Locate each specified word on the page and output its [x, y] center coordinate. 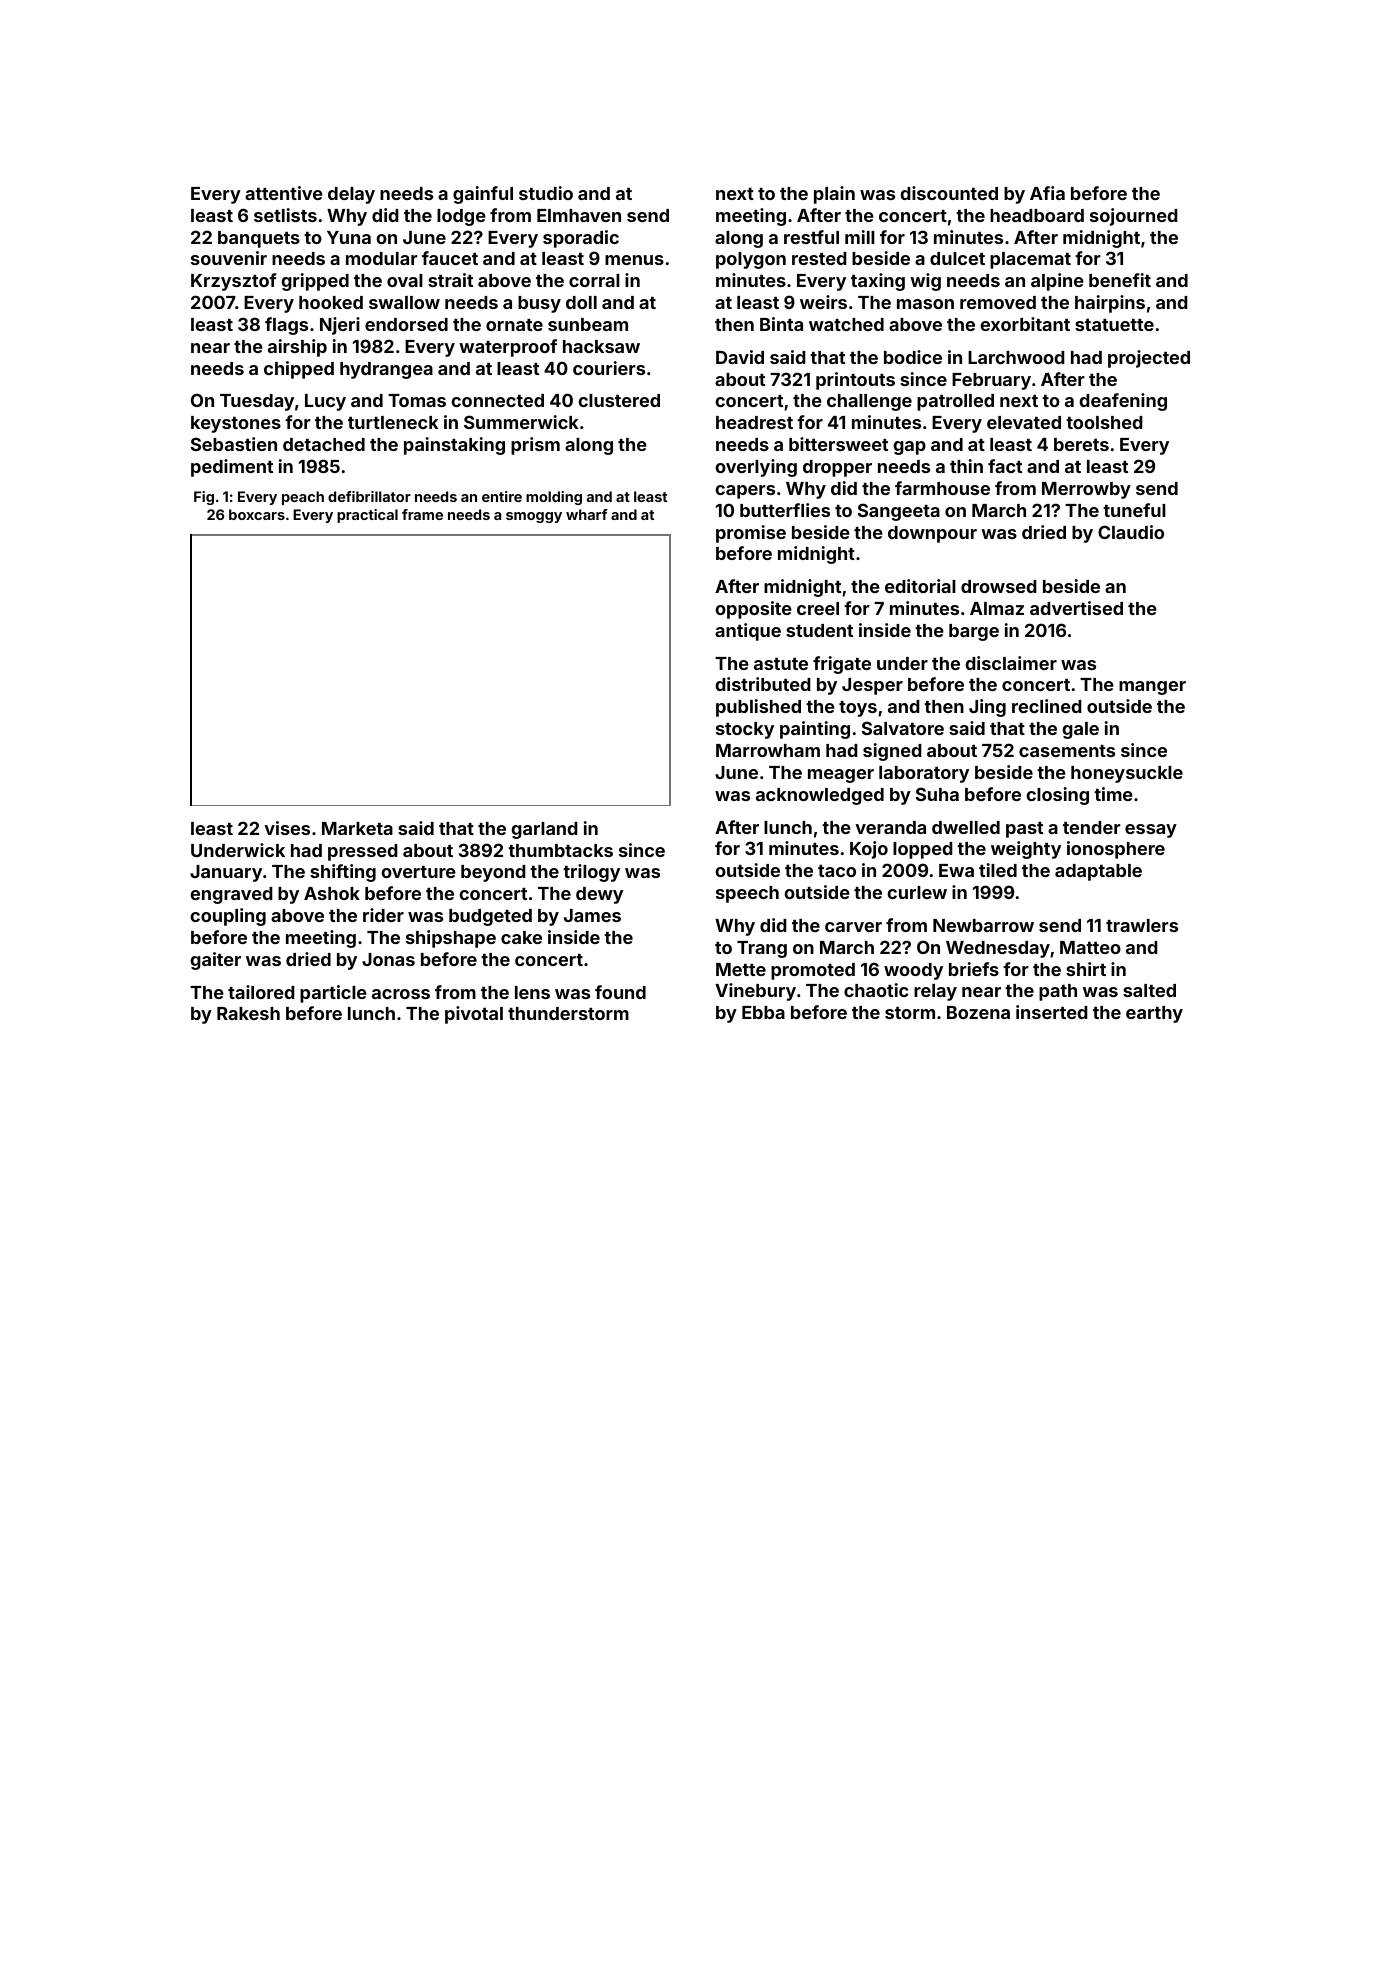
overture [418, 872]
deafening [1123, 402]
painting [815, 730]
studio [546, 193]
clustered [619, 400]
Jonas [388, 959]
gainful [483, 195]
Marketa [357, 828]
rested [819, 258]
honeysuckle [1127, 774]
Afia [1047, 193]
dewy [599, 895]
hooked [331, 302]
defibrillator [369, 496]
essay [1151, 831]
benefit [1120, 280]
